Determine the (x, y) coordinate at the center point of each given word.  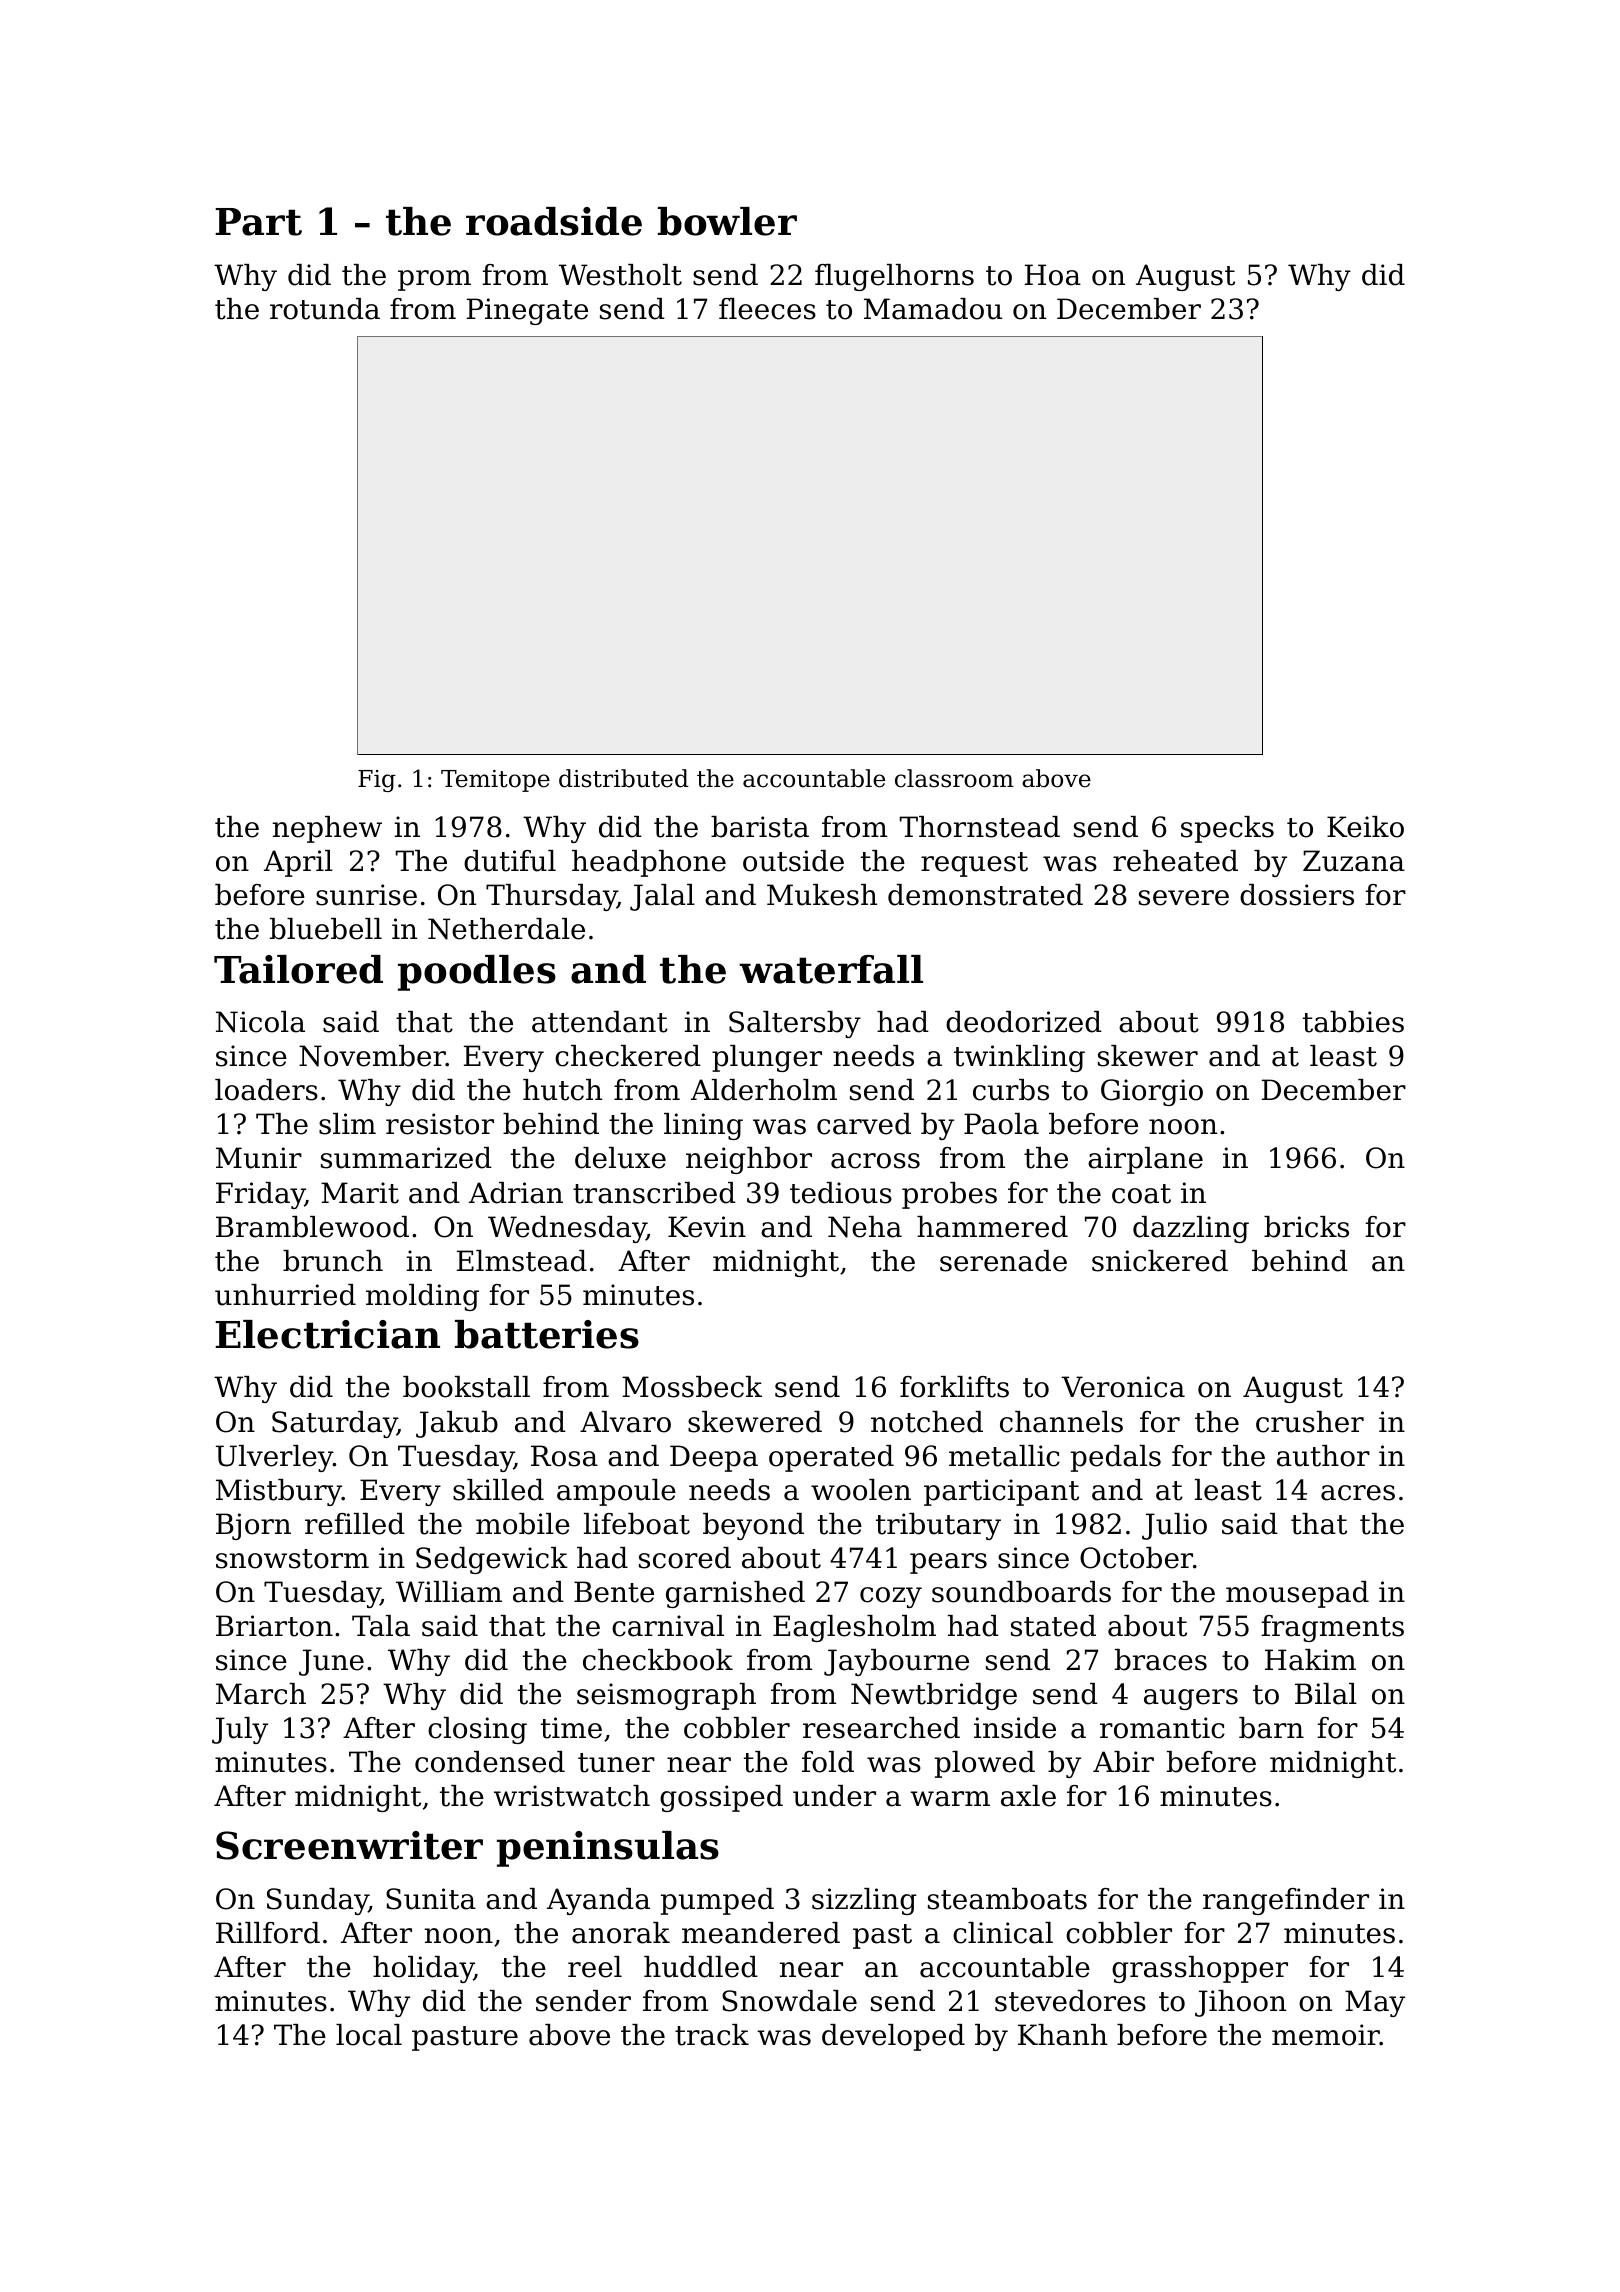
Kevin (707, 1227)
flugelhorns (894, 277)
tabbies (1353, 1022)
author (1323, 1456)
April (298, 863)
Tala (381, 1626)
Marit (360, 1193)
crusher (1310, 1422)
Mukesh (822, 895)
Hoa (1053, 275)
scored (685, 1558)
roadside (554, 221)
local (369, 2035)
